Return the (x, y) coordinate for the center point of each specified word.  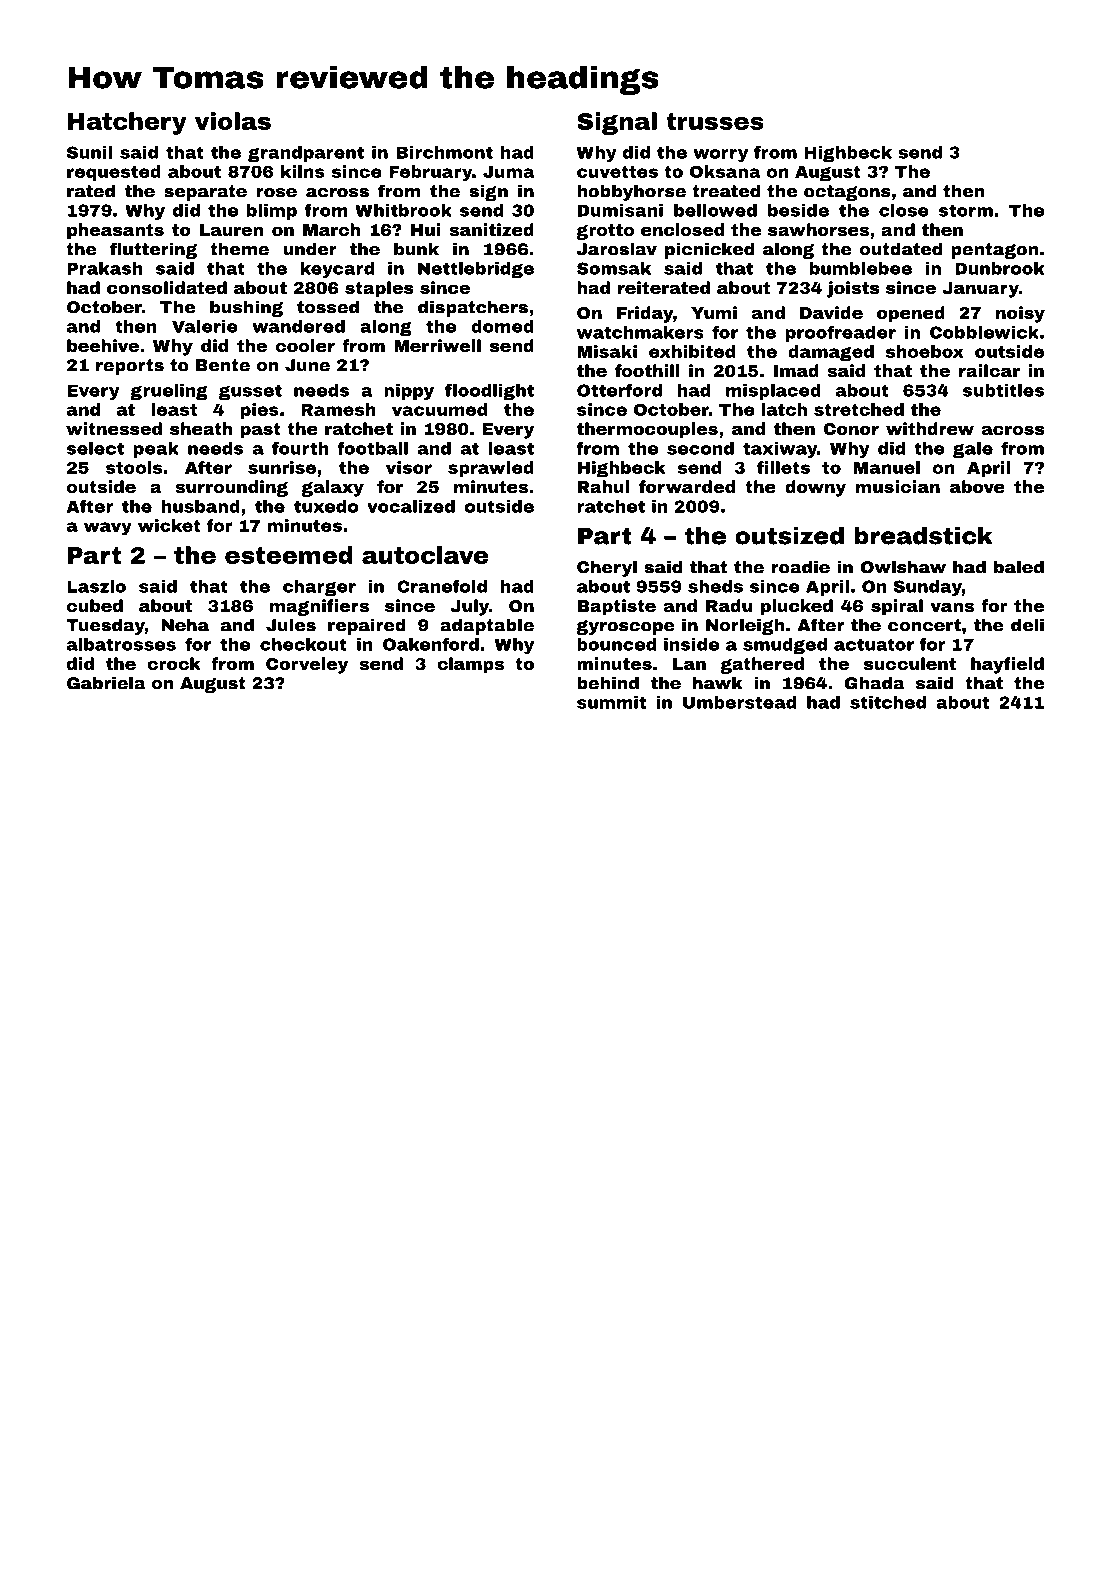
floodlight (489, 392)
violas (233, 121)
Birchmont (444, 152)
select (95, 448)
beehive (103, 345)
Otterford (619, 390)
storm (966, 210)
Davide (831, 312)
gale (973, 450)
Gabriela (106, 683)
